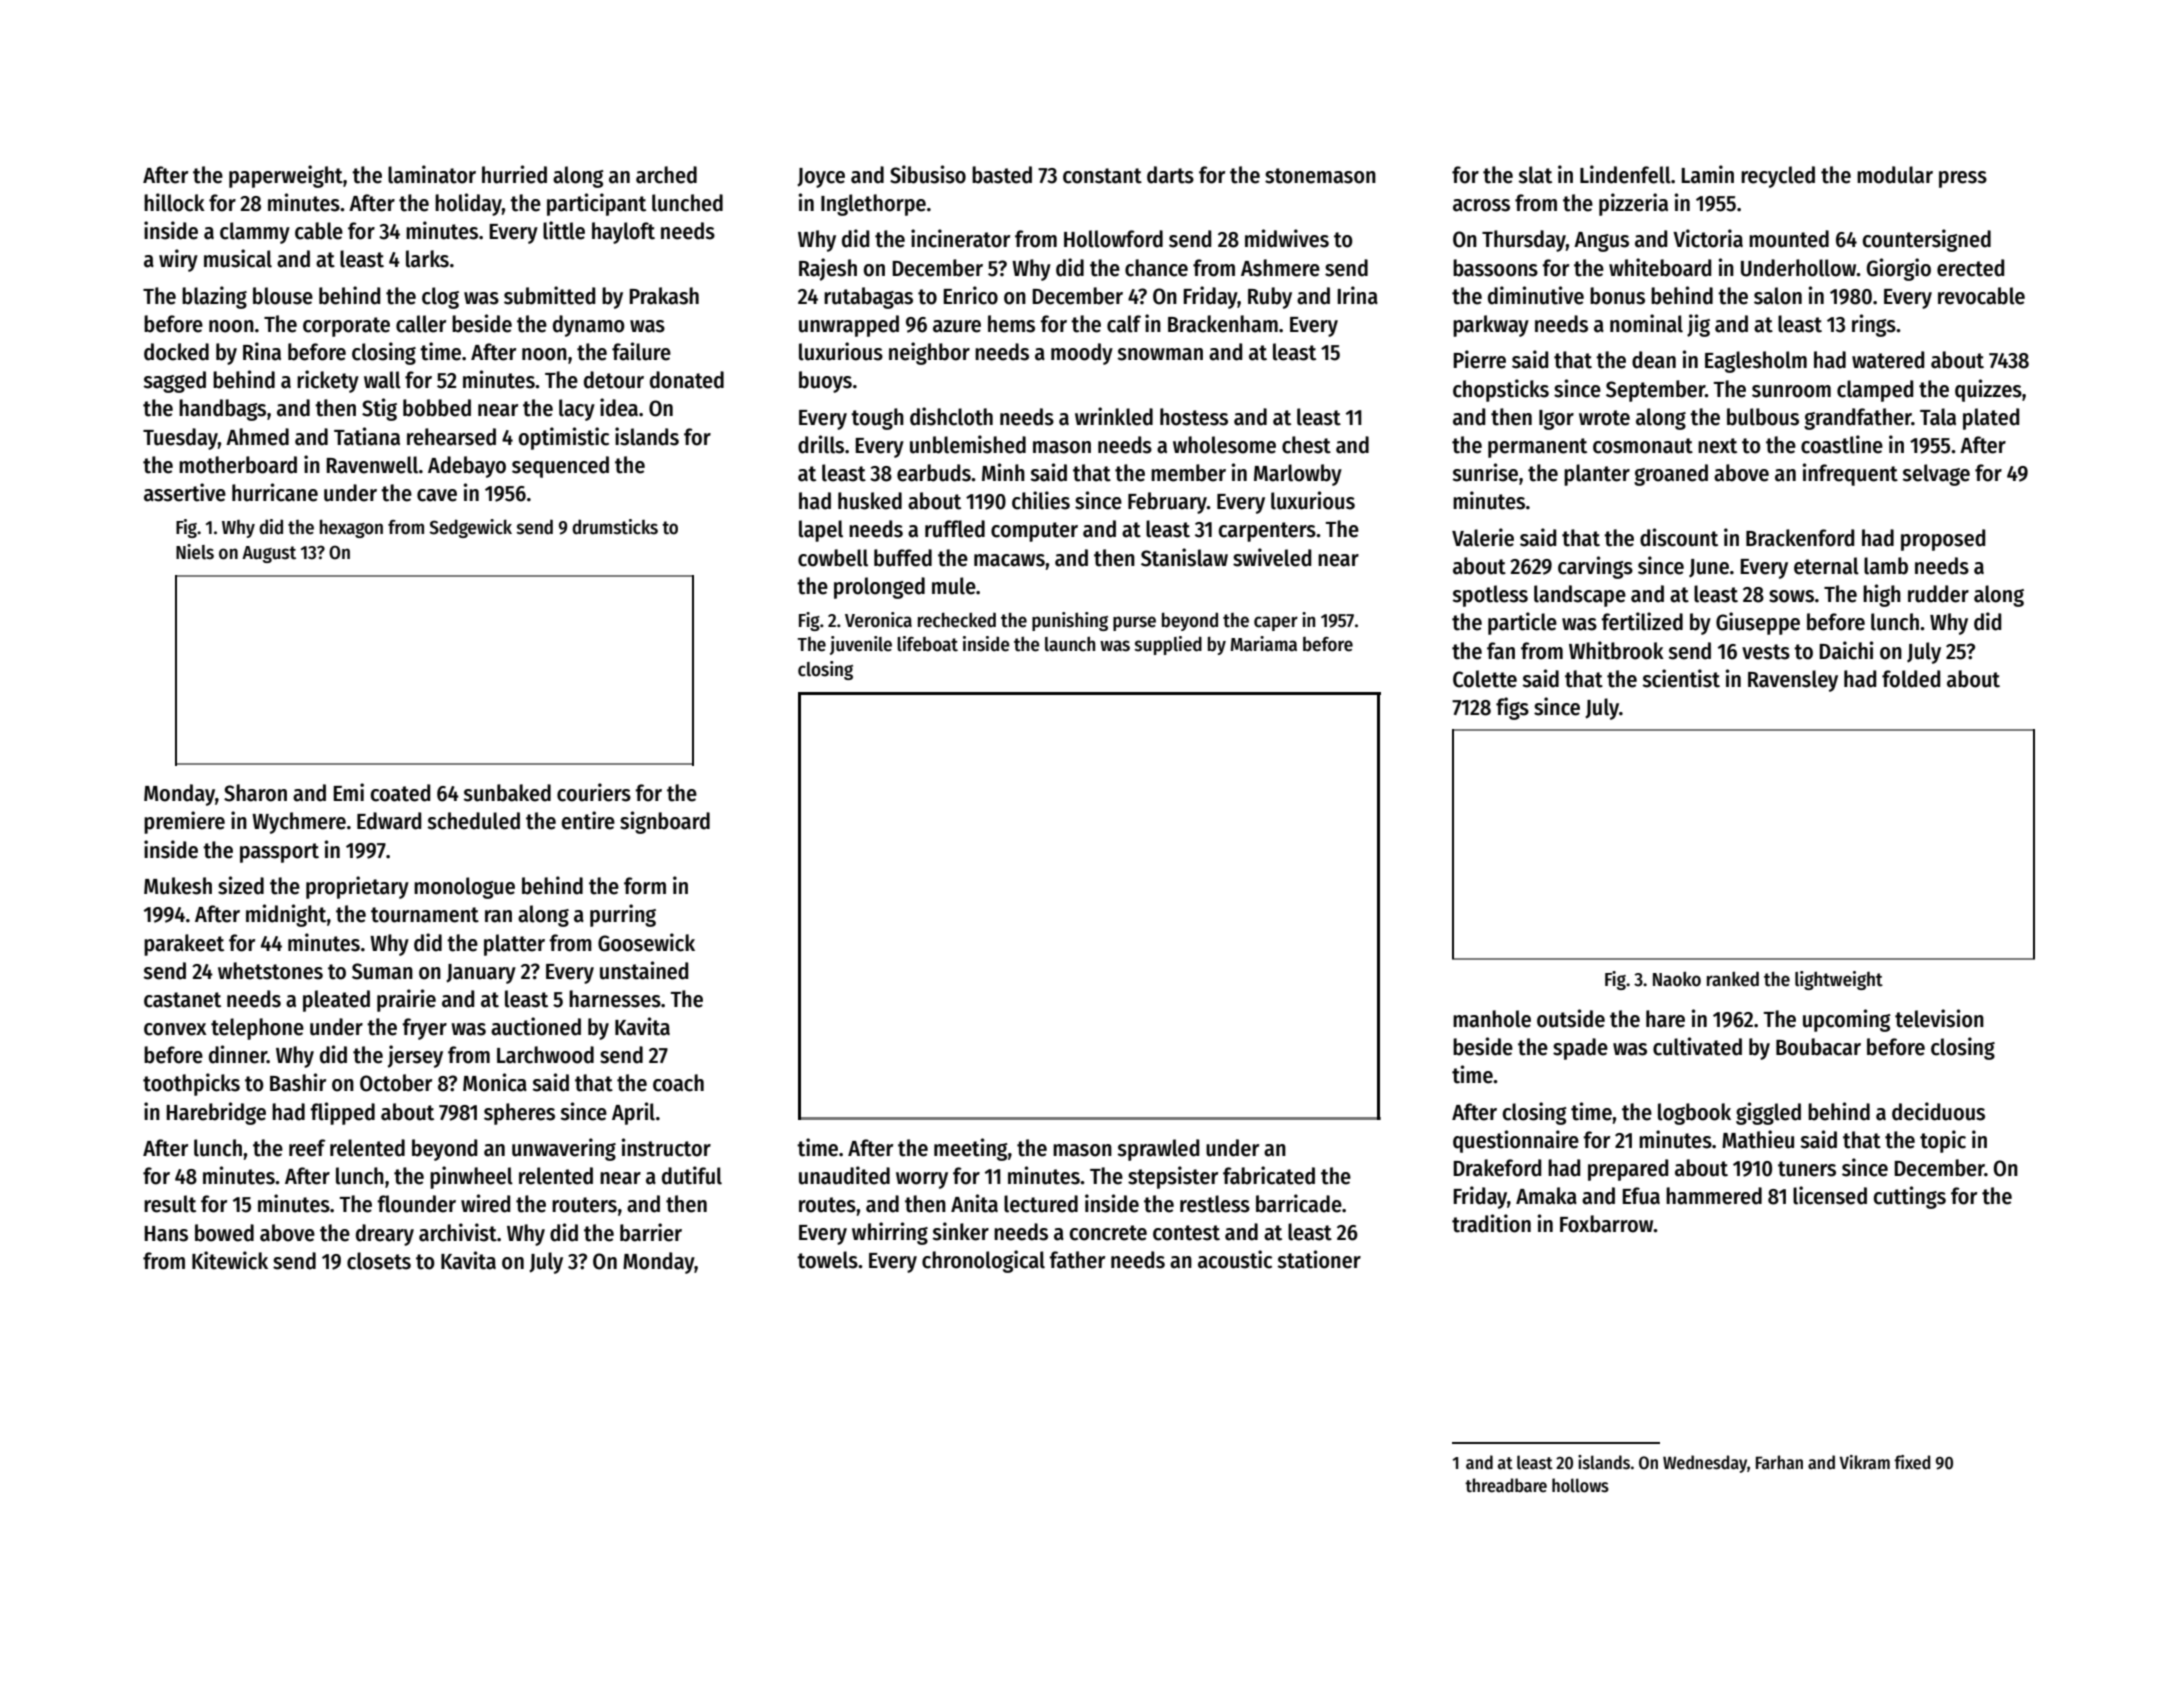  I want to click on manhole, so click(1492, 1019).
